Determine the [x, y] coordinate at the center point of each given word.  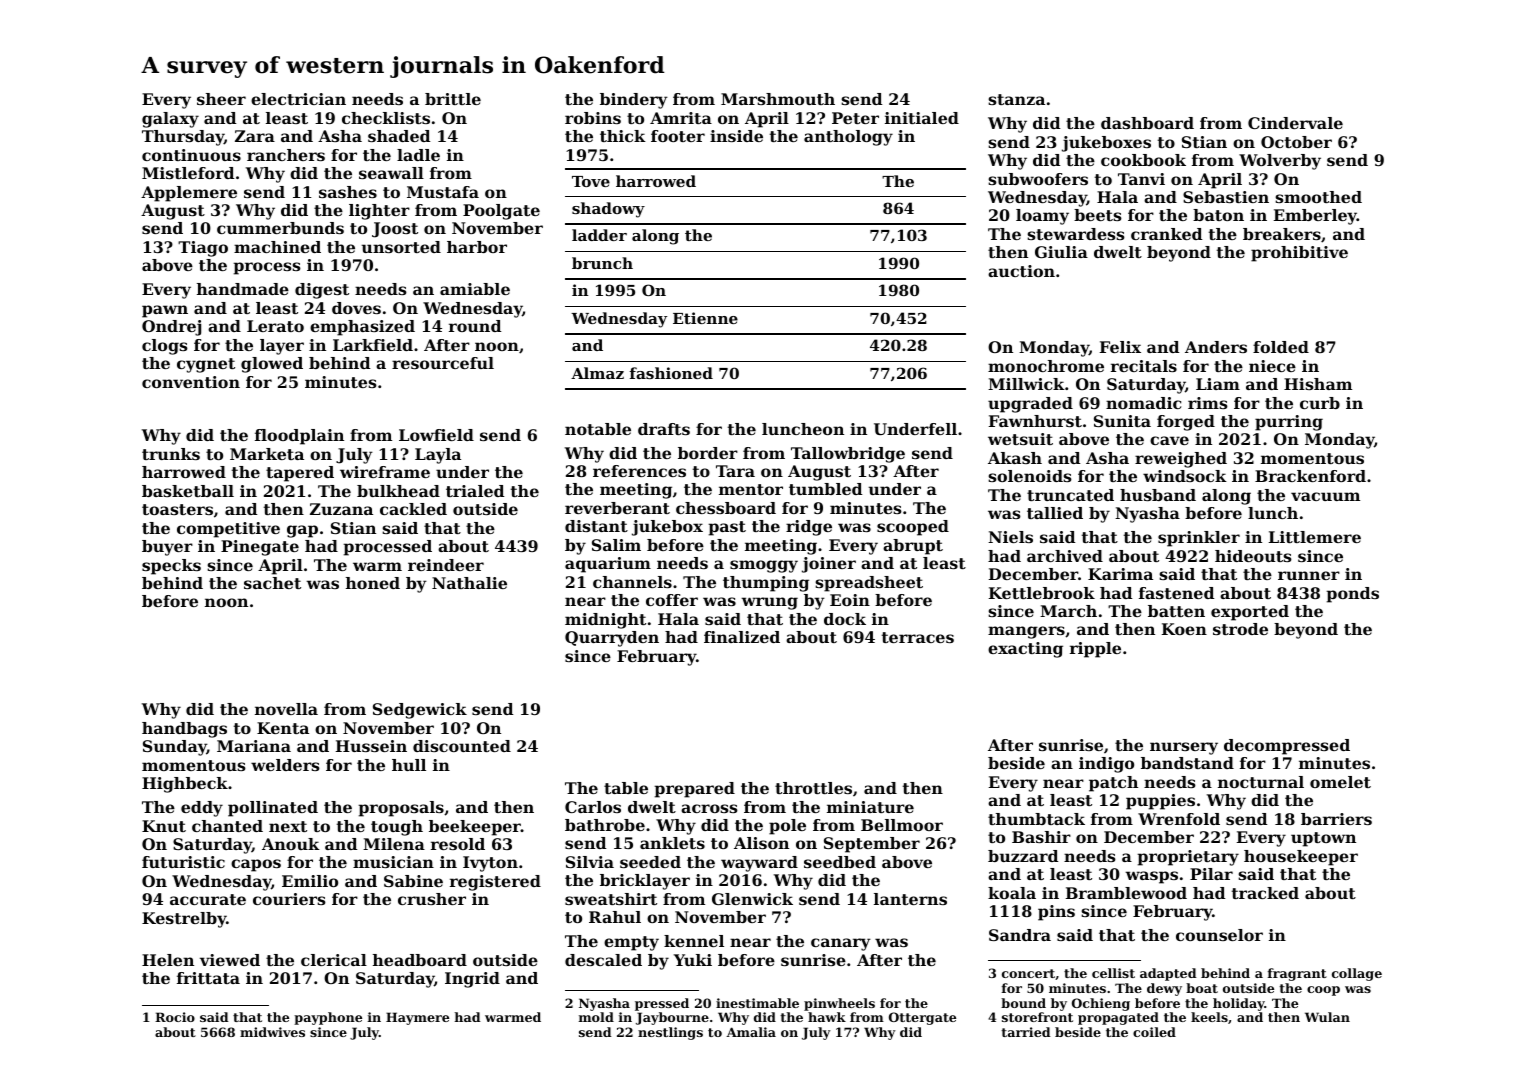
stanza [1016, 99]
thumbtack [1036, 819]
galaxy [170, 120]
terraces [918, 637]
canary [841, 944]
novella [286, 709]
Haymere [417, 1018]
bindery [634, 101]
